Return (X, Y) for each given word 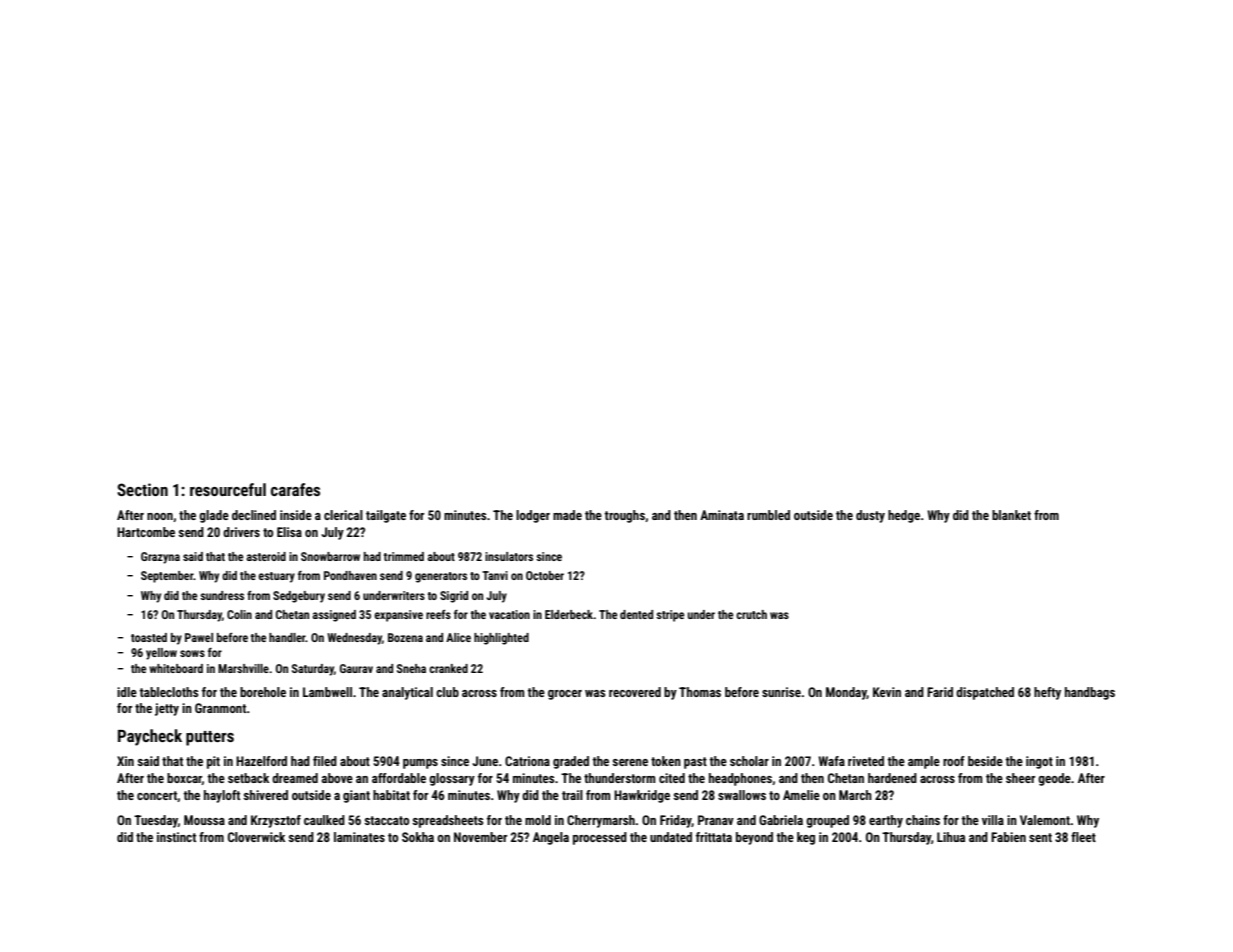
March (855, 795)
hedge (904, 516)
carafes (295, 489)
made (567, 515)
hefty (1047, 693)
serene (630, 762)
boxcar (184, 779)
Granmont (221, 708)
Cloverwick (256, 837)
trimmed (404, 556)
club (447, 692)
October (545, 575)
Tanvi (495, 575)
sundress (222, 595)
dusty (870, 516)
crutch (751, 614)
